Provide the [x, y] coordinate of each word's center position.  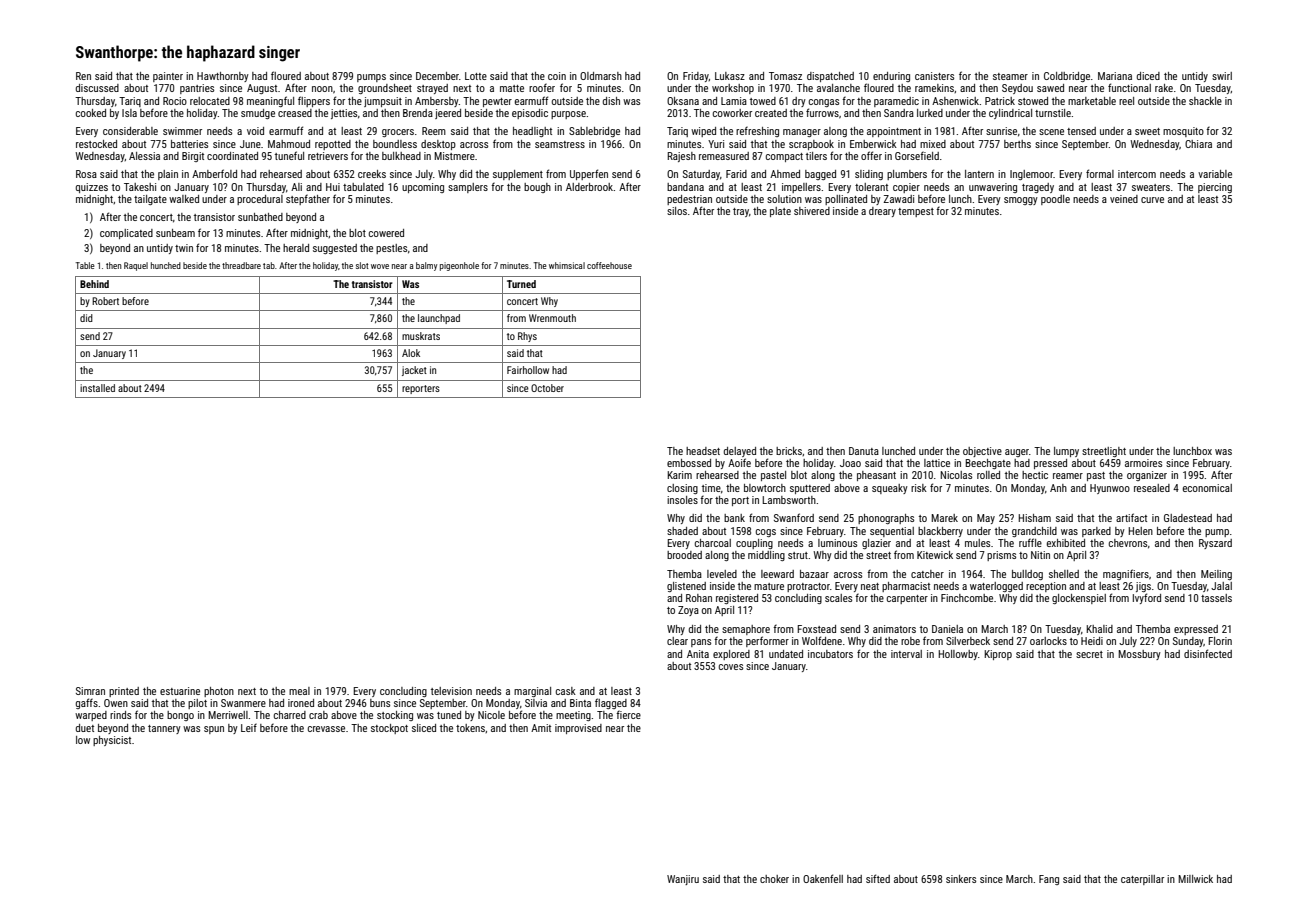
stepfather [308, 199]
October [547, 388]
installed [97, 388]
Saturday [701, 175]
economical [1207, 488]
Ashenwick [955, 101]
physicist [112, 741]
